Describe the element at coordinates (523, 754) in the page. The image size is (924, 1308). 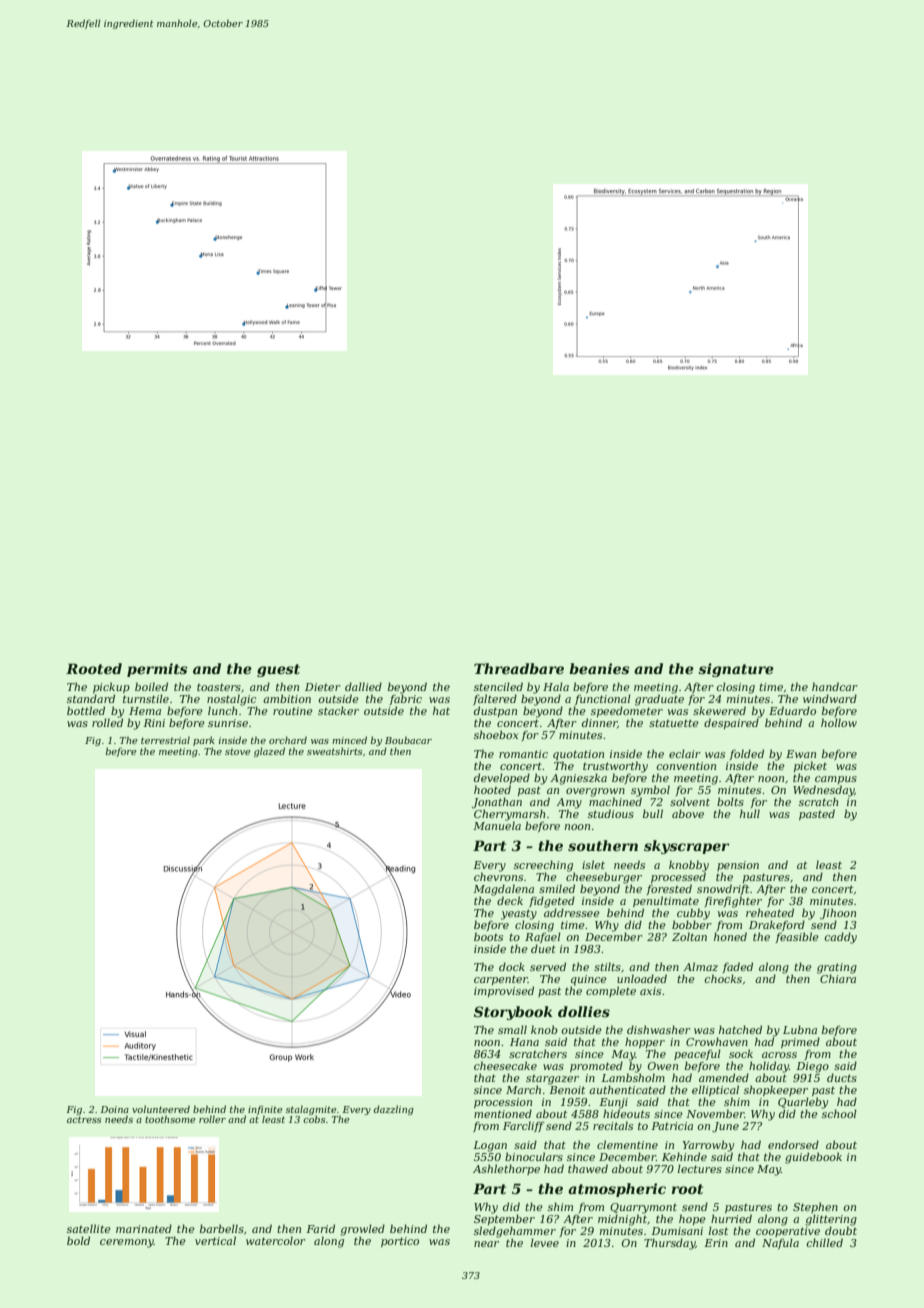
I see `romantic` at that location.
